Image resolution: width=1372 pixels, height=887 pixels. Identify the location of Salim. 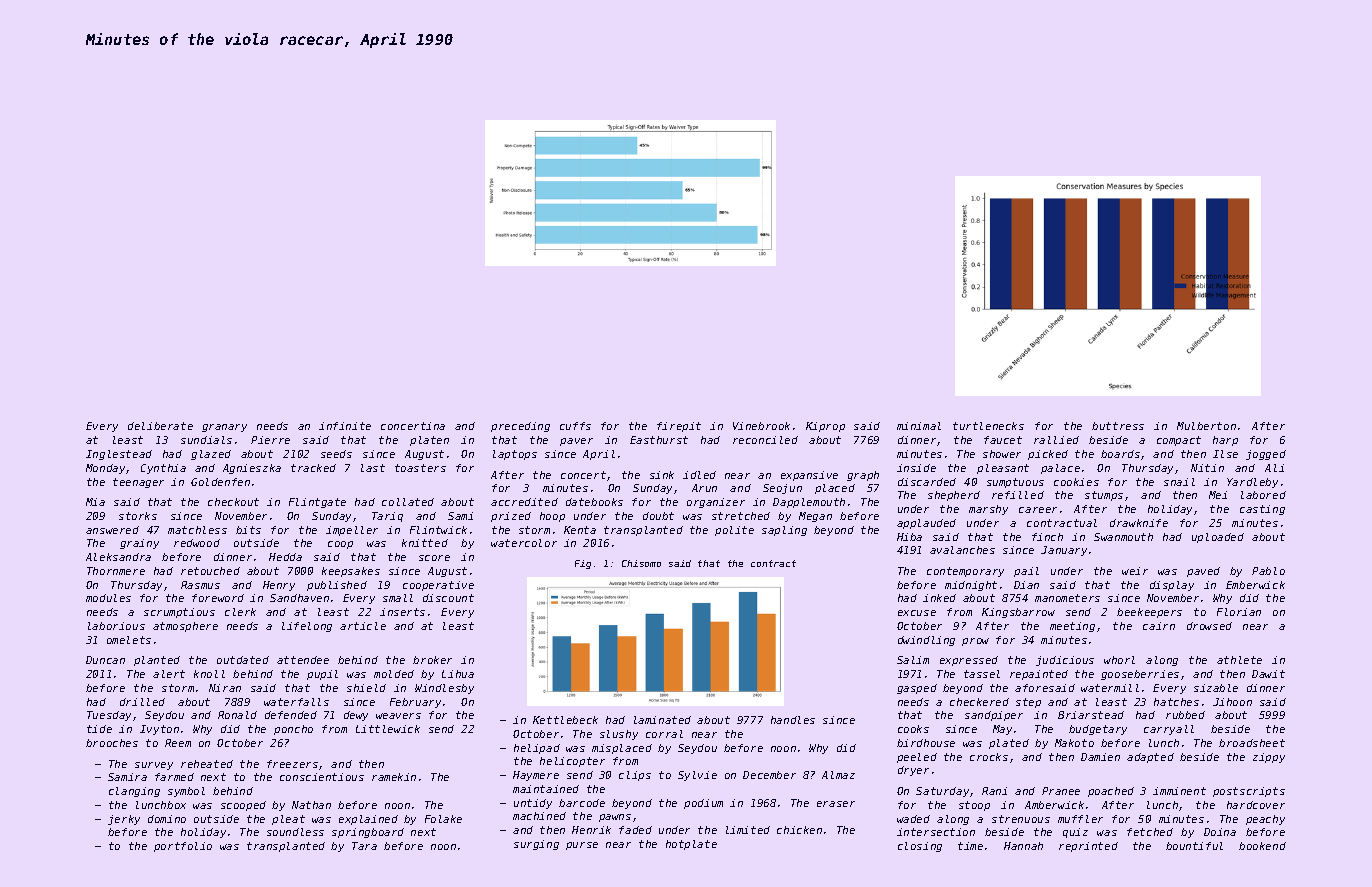
(913, 660).
